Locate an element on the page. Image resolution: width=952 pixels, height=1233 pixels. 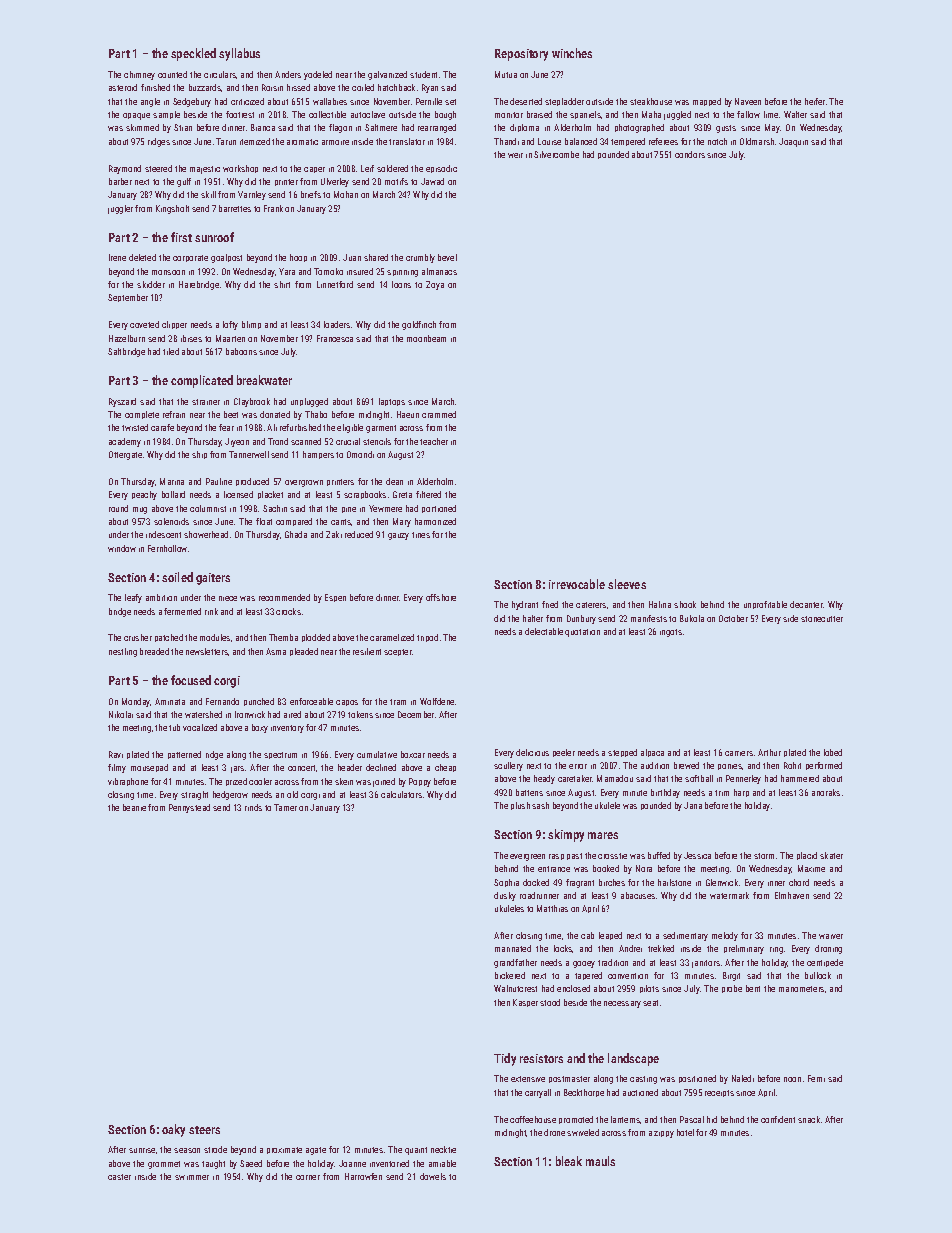
hissed is located at coordinates (298, 87).
